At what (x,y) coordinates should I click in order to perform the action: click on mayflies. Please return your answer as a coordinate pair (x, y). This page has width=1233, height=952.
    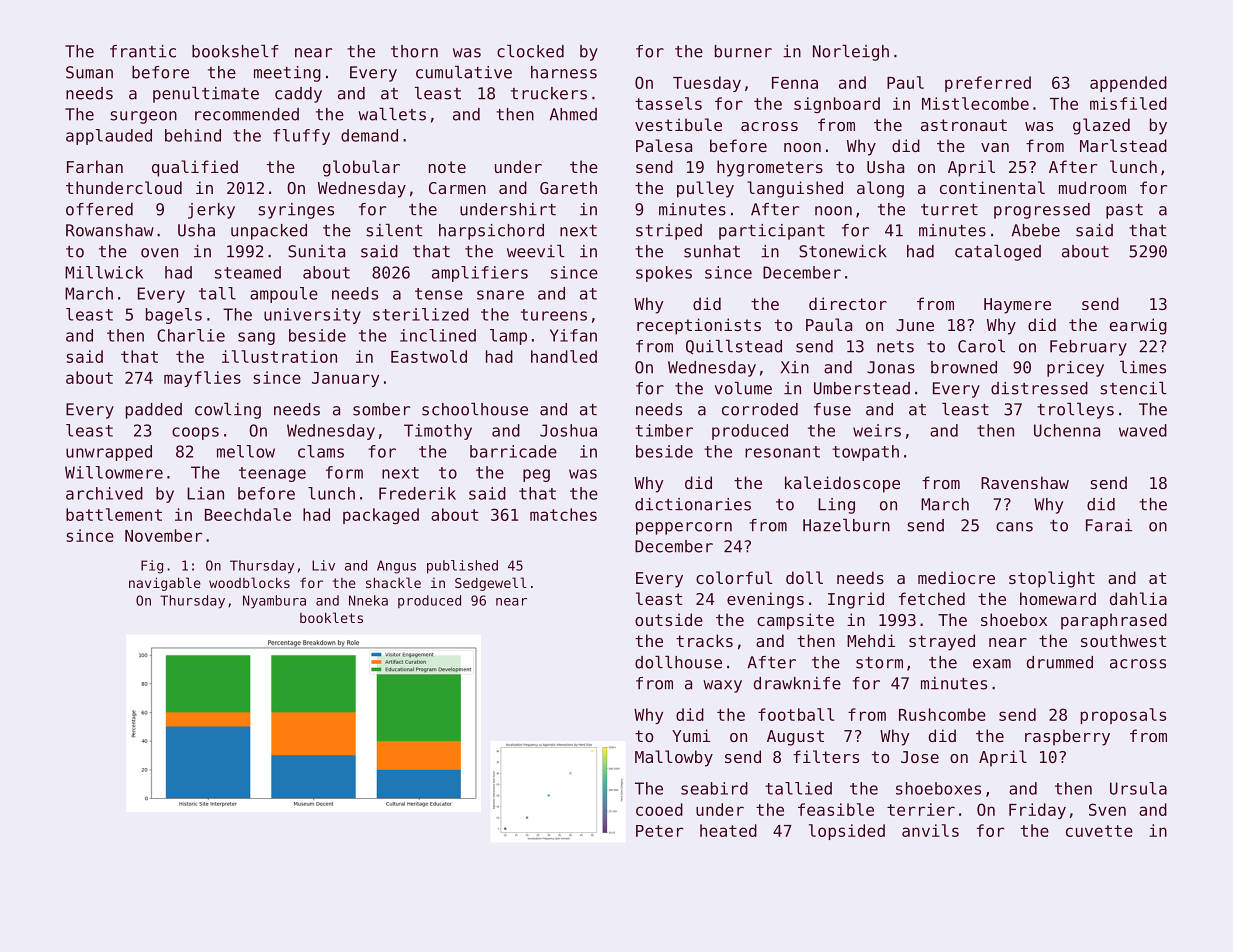
    Looking at the image, I should click on (202, 379).
